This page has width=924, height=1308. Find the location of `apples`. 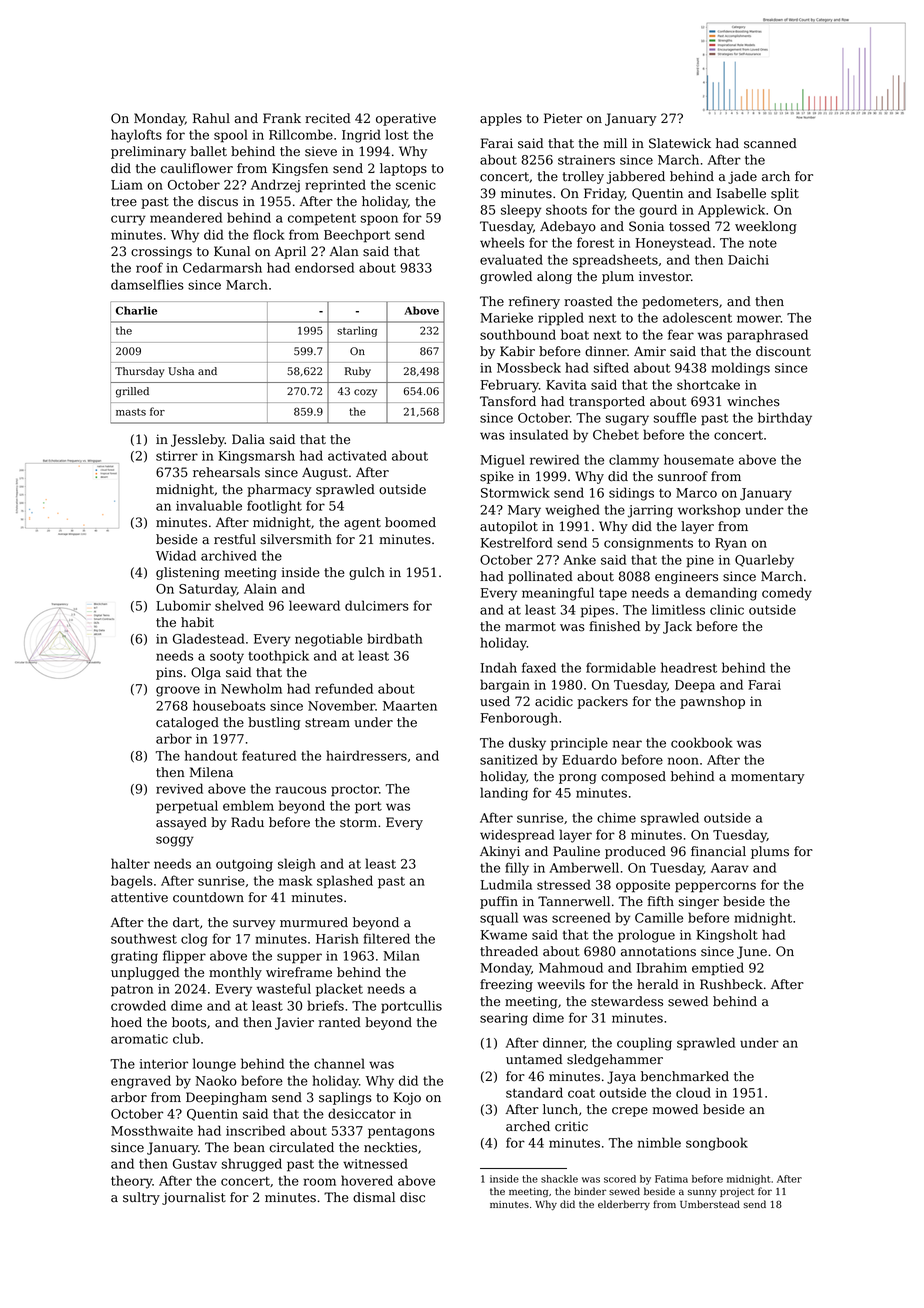

apples is located at coordinates (501, 119).
